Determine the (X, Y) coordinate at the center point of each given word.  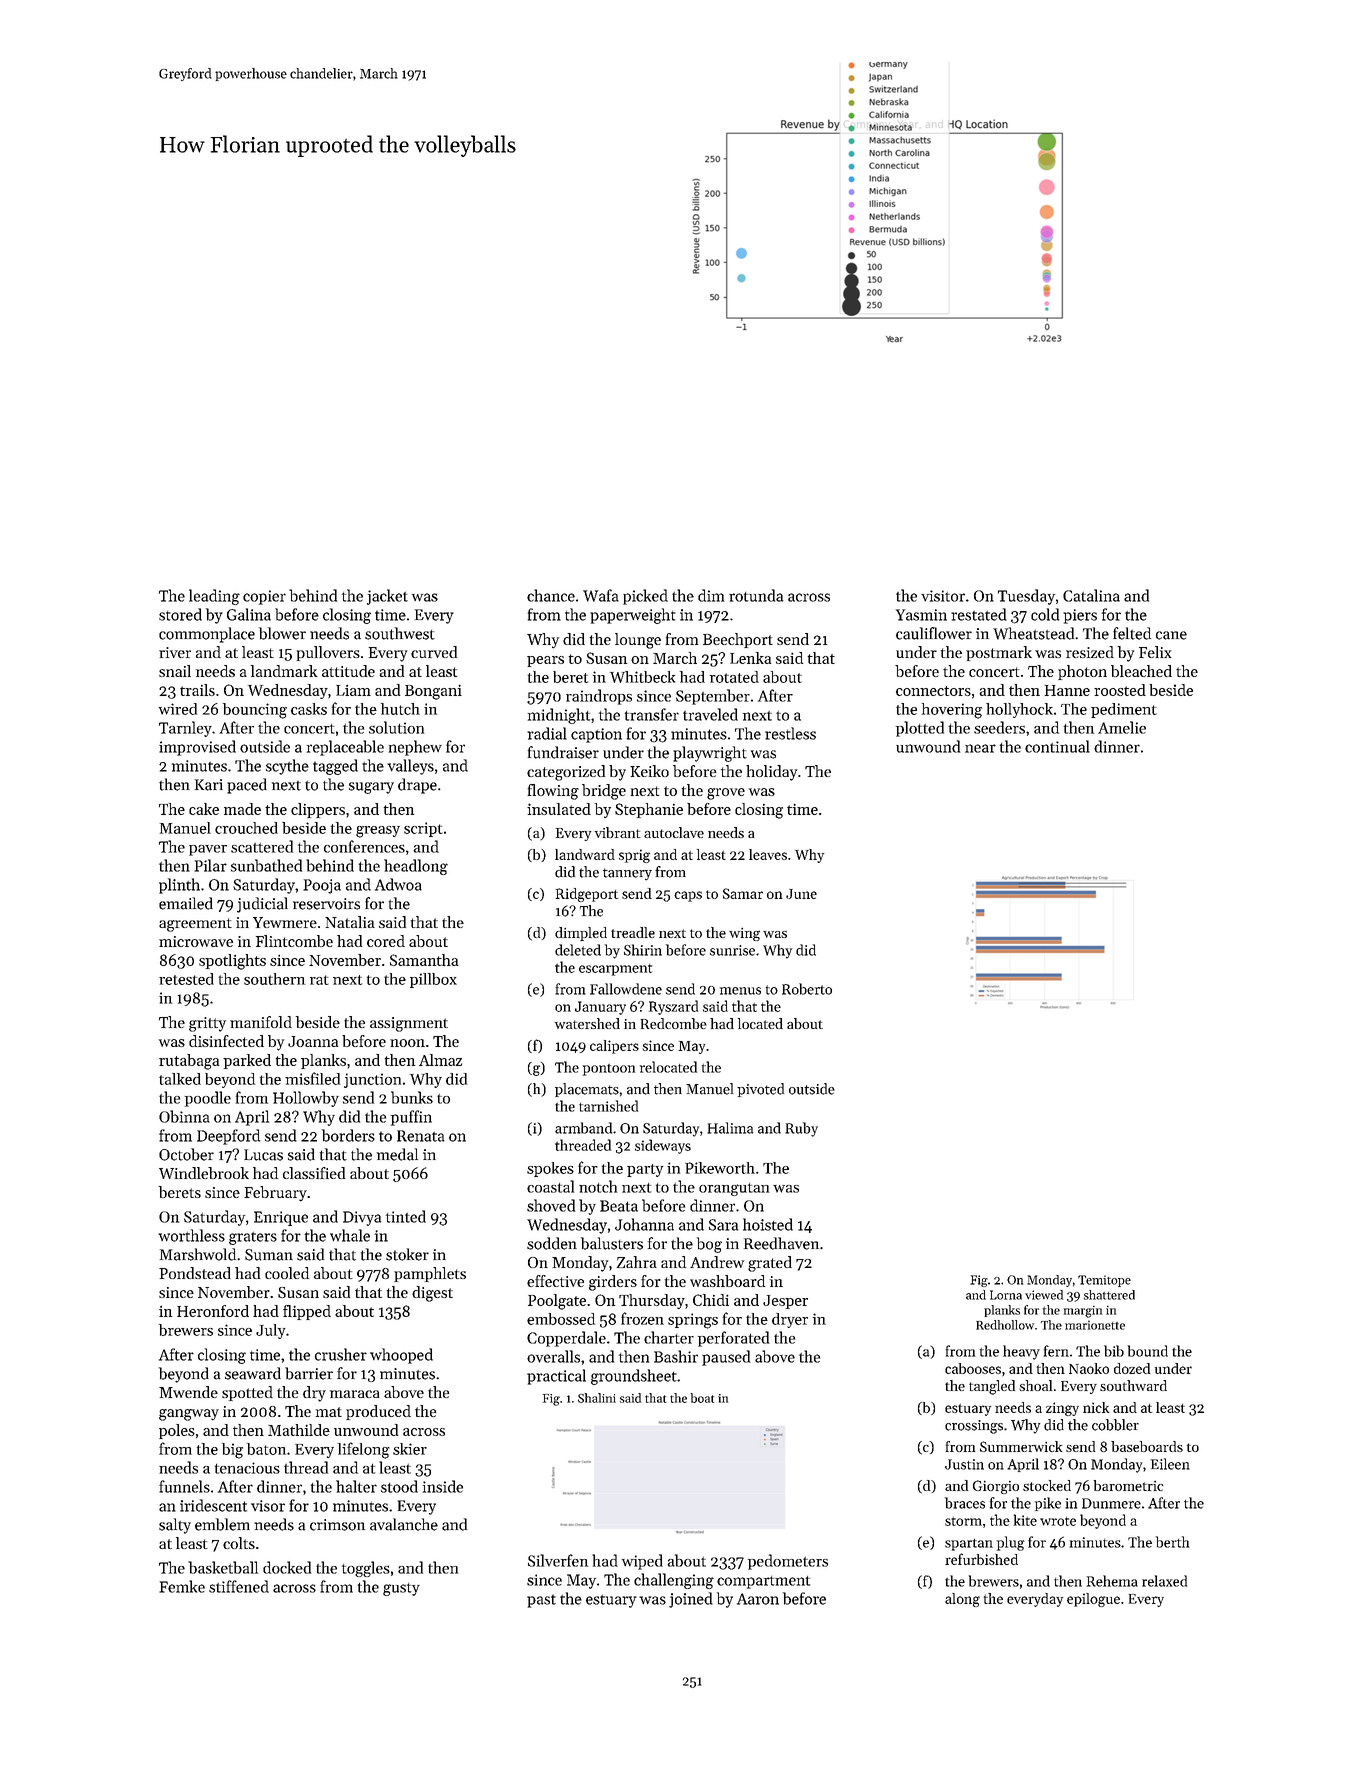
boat (702, 1398)
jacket (387, 597)
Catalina (1091, 595)
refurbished (981, 1559)
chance (551, 595)
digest (432, 1294)
